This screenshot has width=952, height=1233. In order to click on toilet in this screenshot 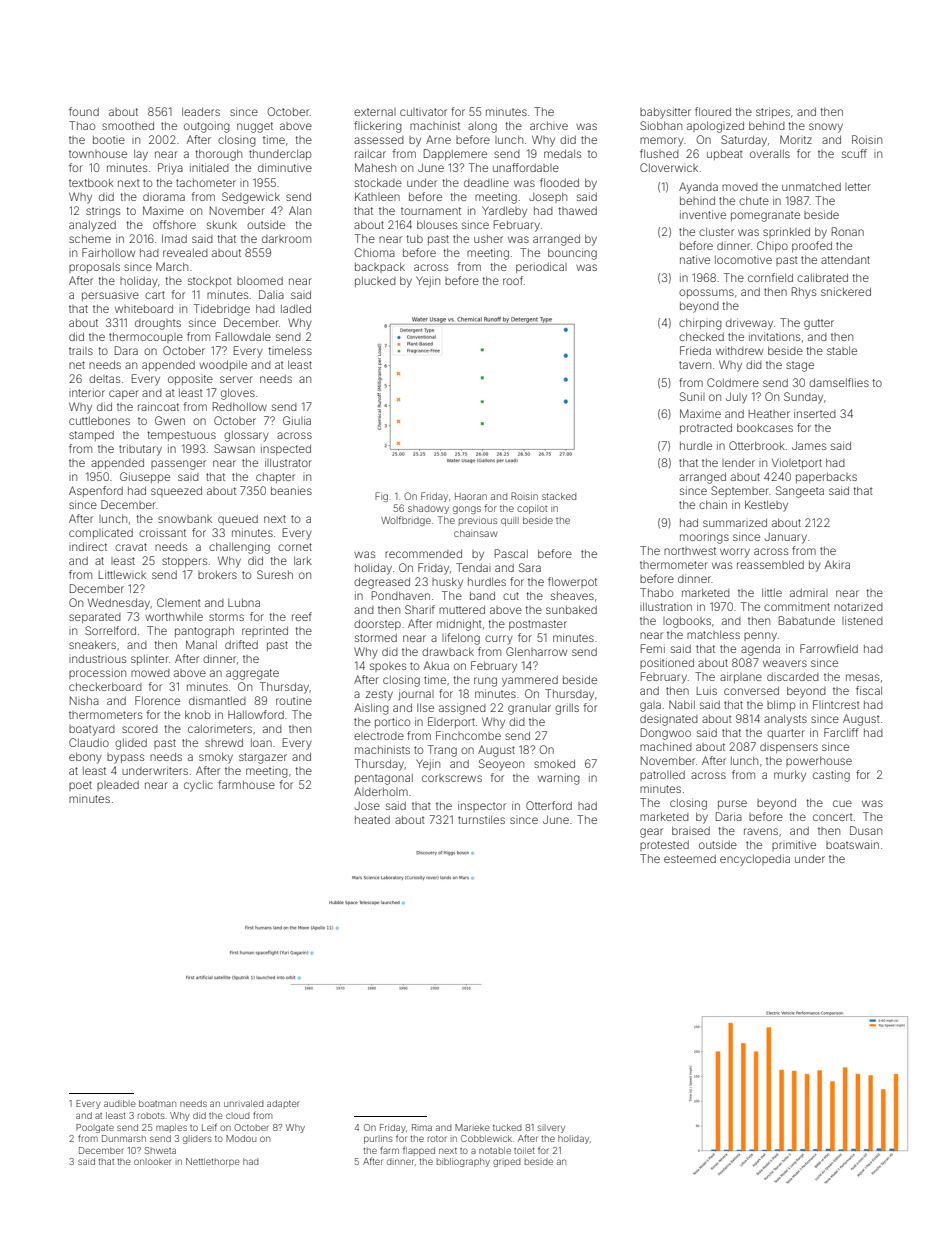, I will do `click(524, 1150)`.
